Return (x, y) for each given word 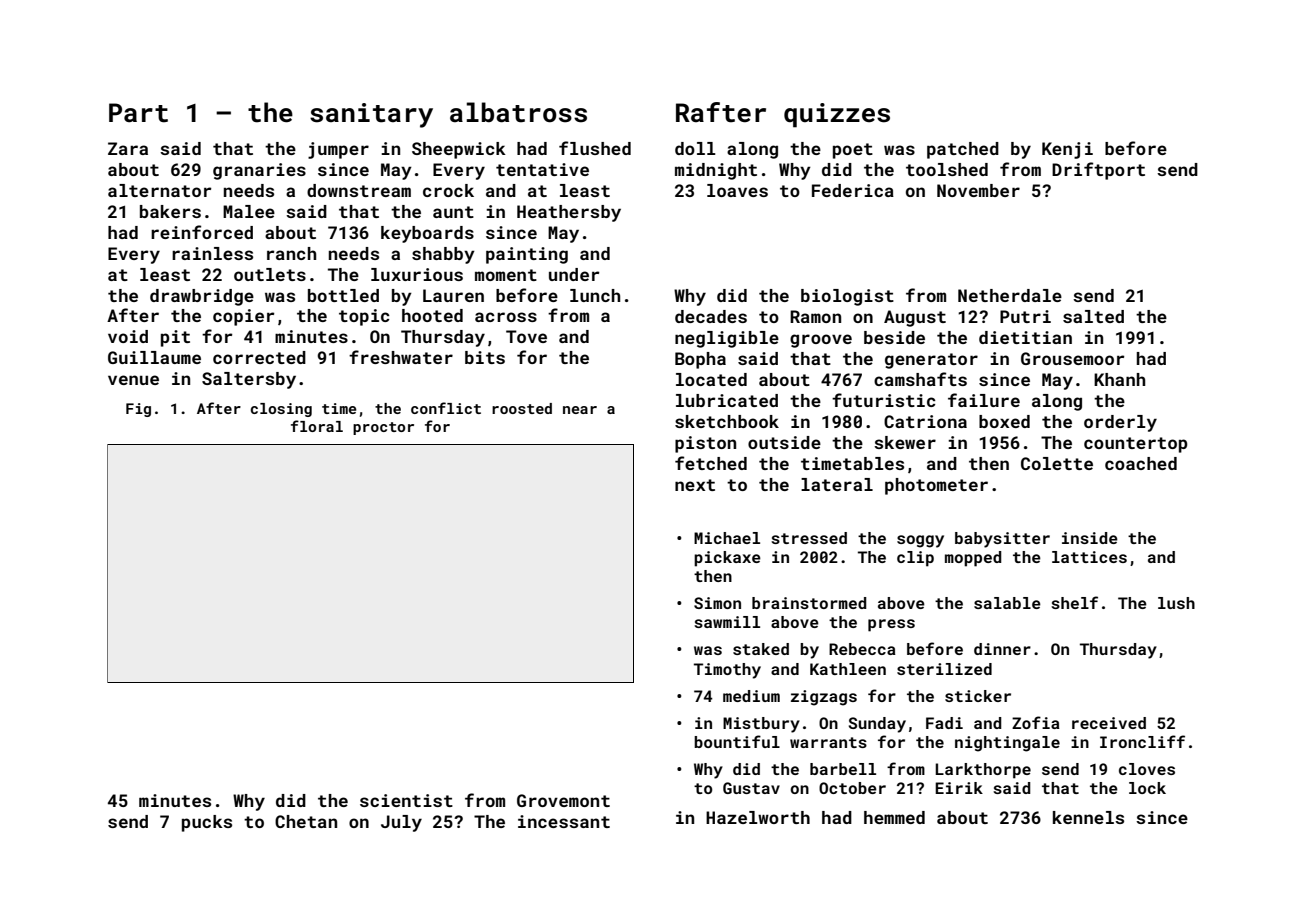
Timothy (727, 671)
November (978, 190)
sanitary (371, 115)
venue (133, 380)
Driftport (1098, 171)
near (580, 410)
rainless (212, 253)
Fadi (944, 723)
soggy (920, 541)
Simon (717, 603)
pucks (207, 823)
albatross (518, 112)
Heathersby (569, 213)
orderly (1120, 423)
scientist (406, 800)
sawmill (727, 622)
